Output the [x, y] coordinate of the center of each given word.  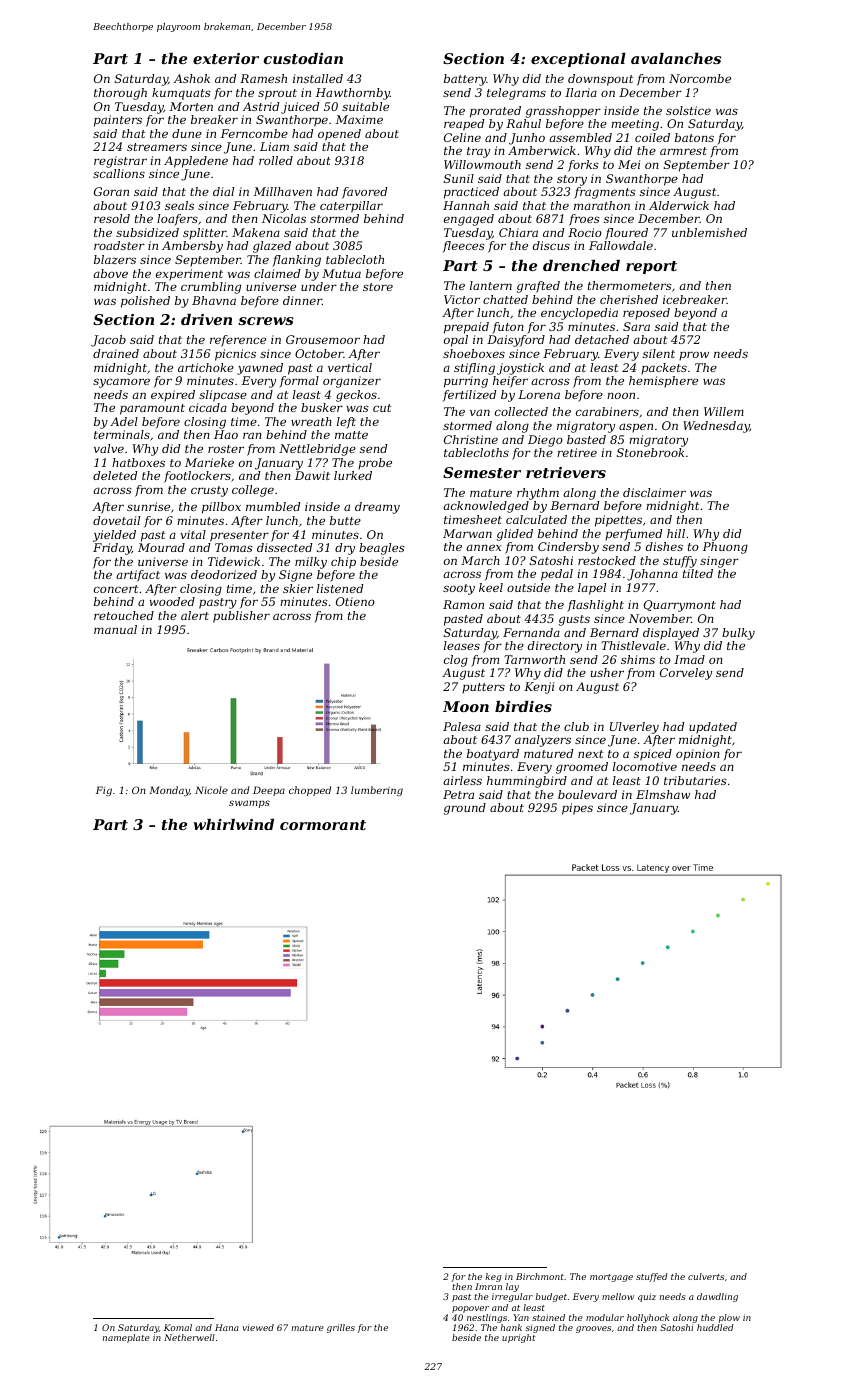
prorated [495, 112]
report [651, 267]
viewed [258, 1327]
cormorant [323, 825]
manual [115, 629]
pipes [577, 809]
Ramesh [263, 78]
